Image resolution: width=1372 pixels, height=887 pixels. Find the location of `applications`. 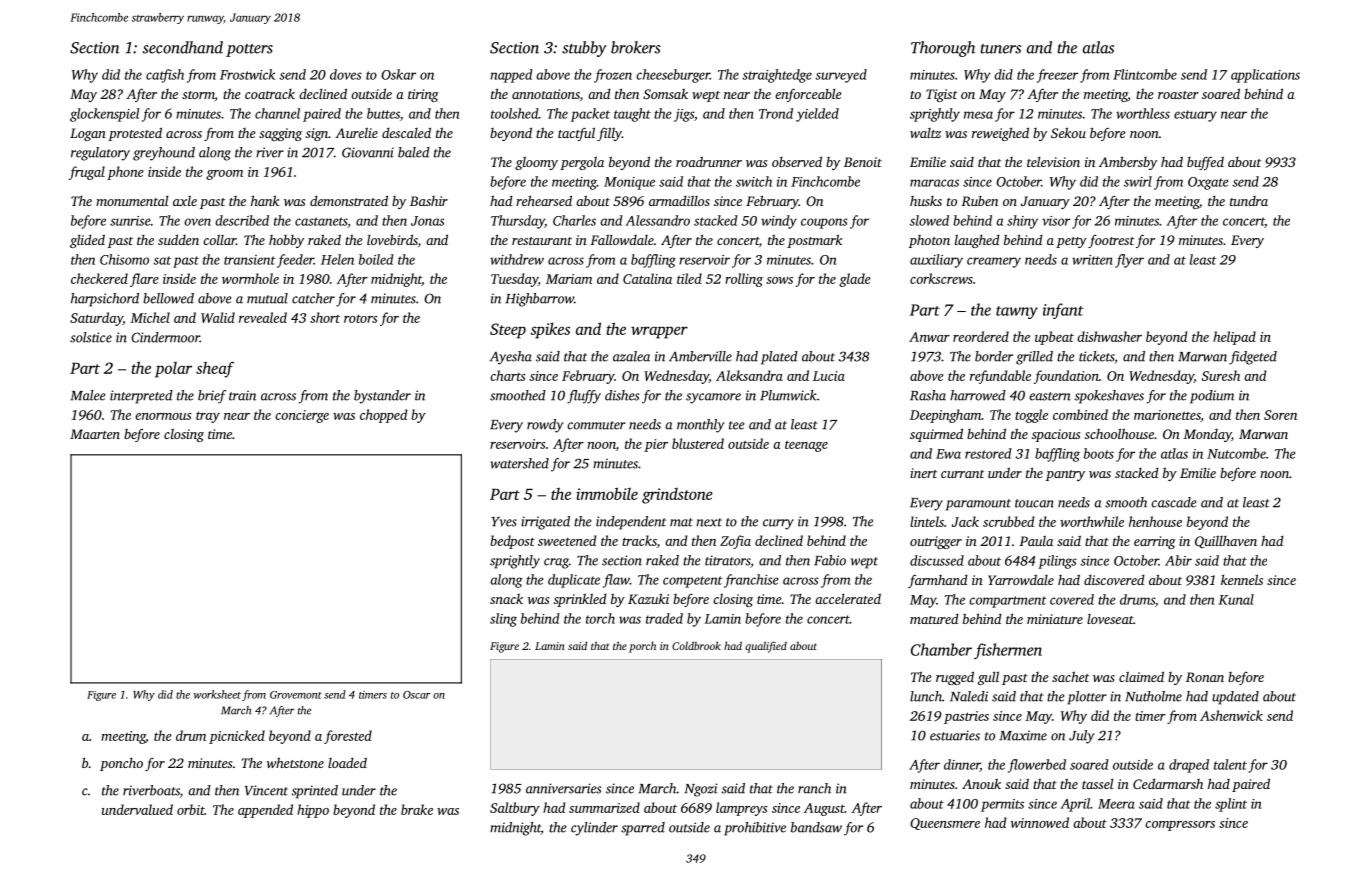

applications is located at coordinates (1265, 76).
